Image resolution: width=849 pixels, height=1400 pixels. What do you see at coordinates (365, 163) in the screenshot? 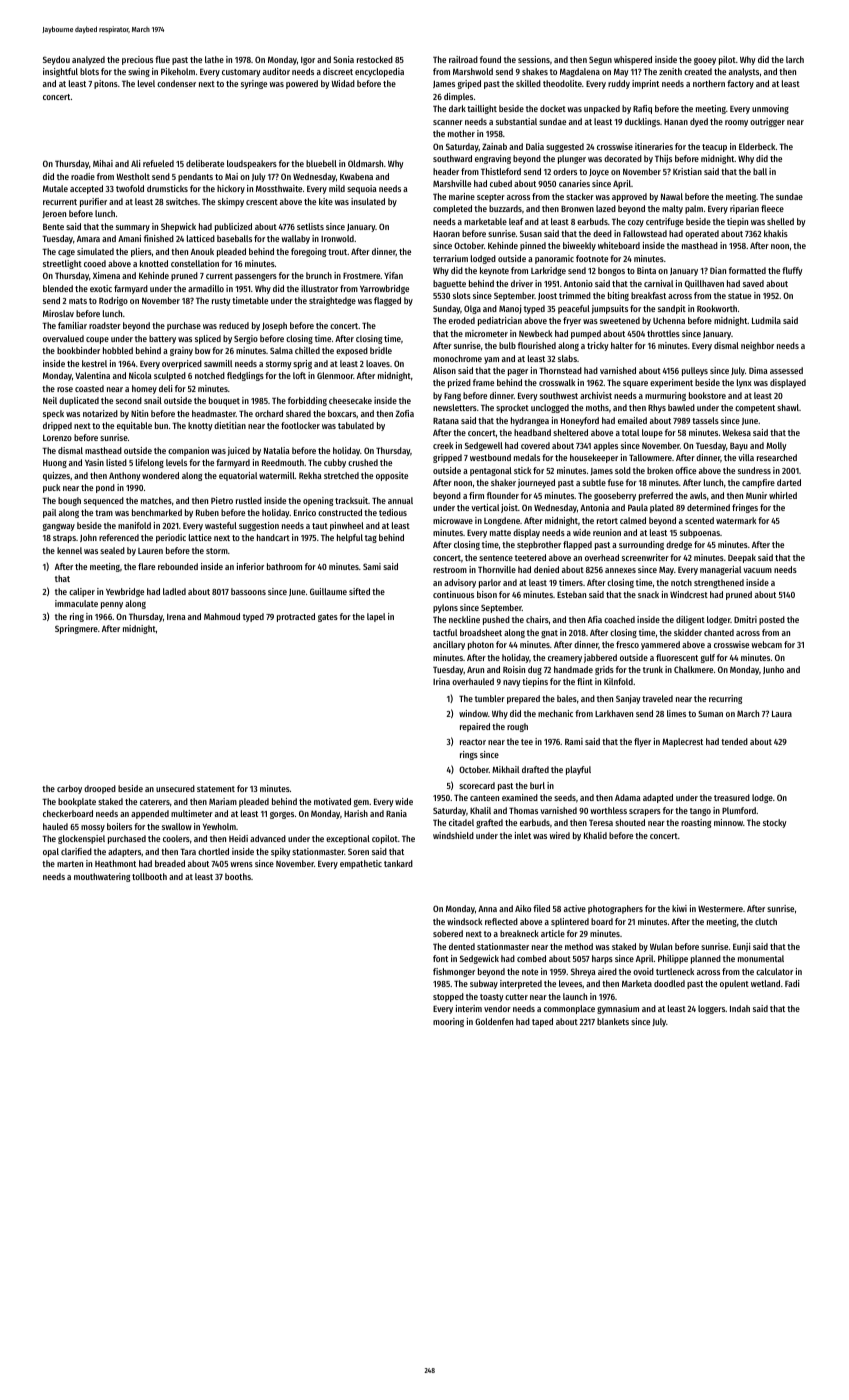
I see `Oldmarsh` at bounding box center [365, 163].
